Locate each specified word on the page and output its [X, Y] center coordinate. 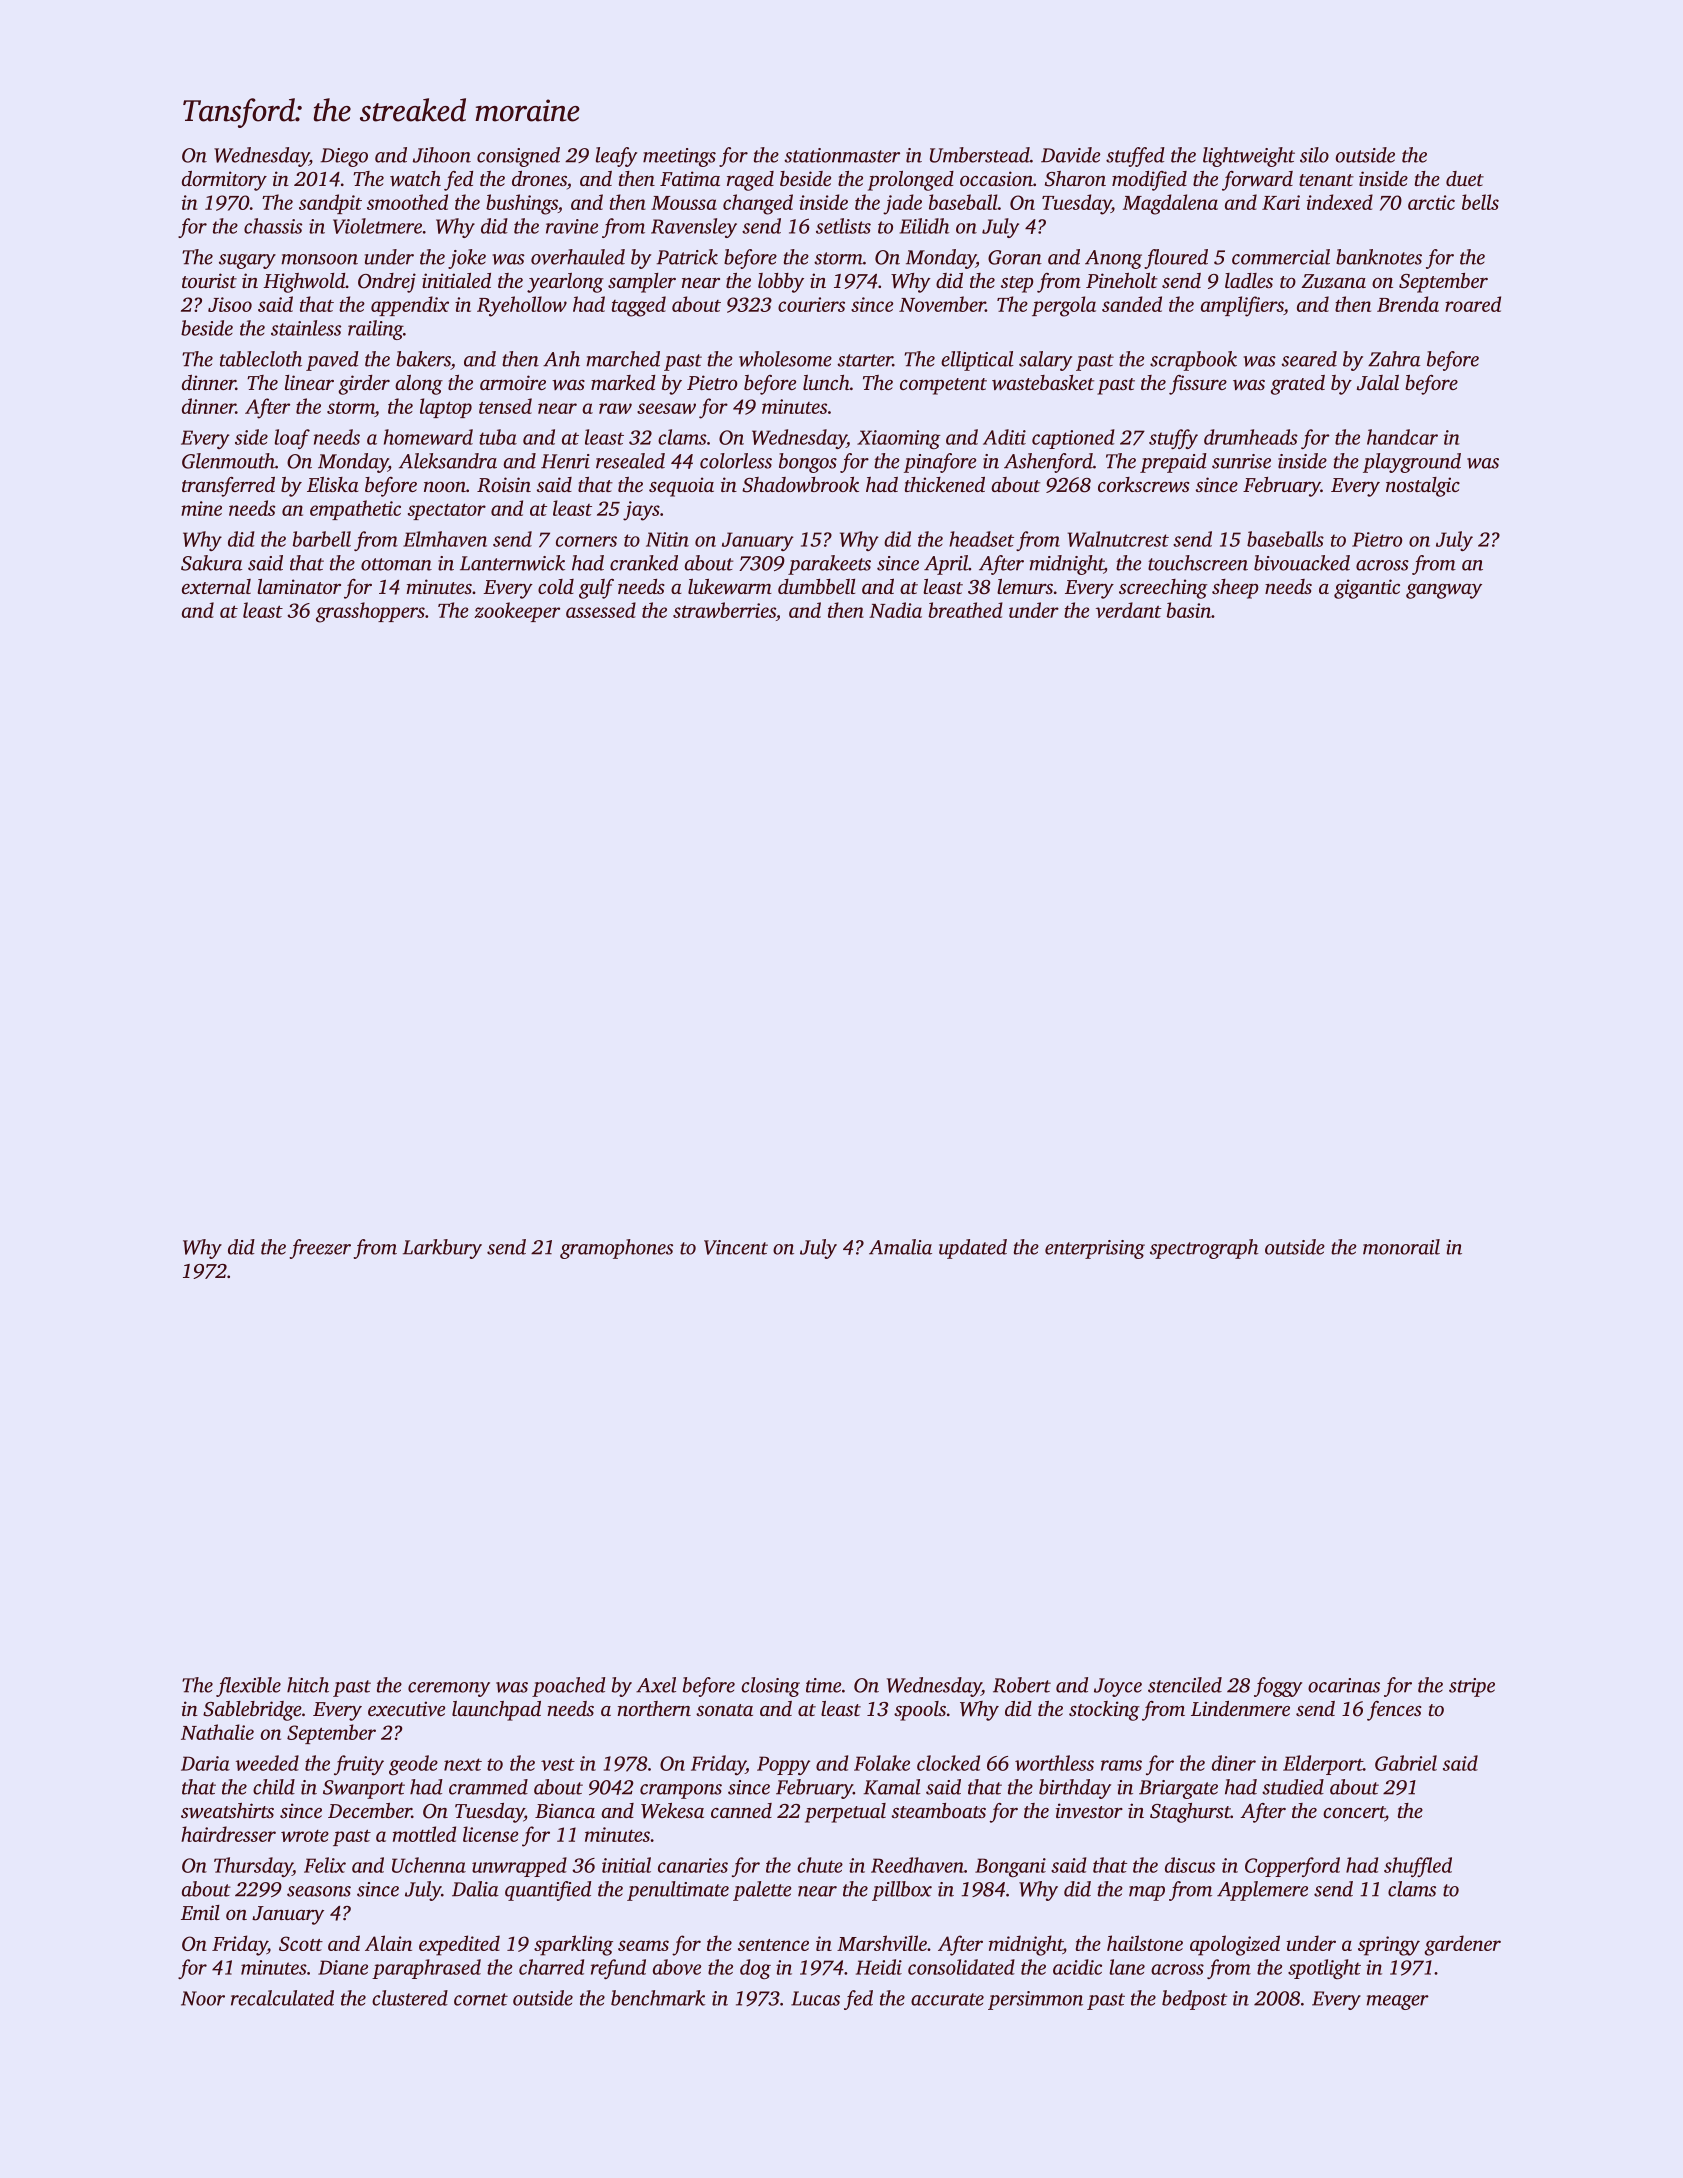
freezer [320, 1249]
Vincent [736, 1247]
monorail [1401, 1247]
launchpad [496, 1711]
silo [1314, 155]
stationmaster [842, 155]
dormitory [224, 181]
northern [654, 1708]
